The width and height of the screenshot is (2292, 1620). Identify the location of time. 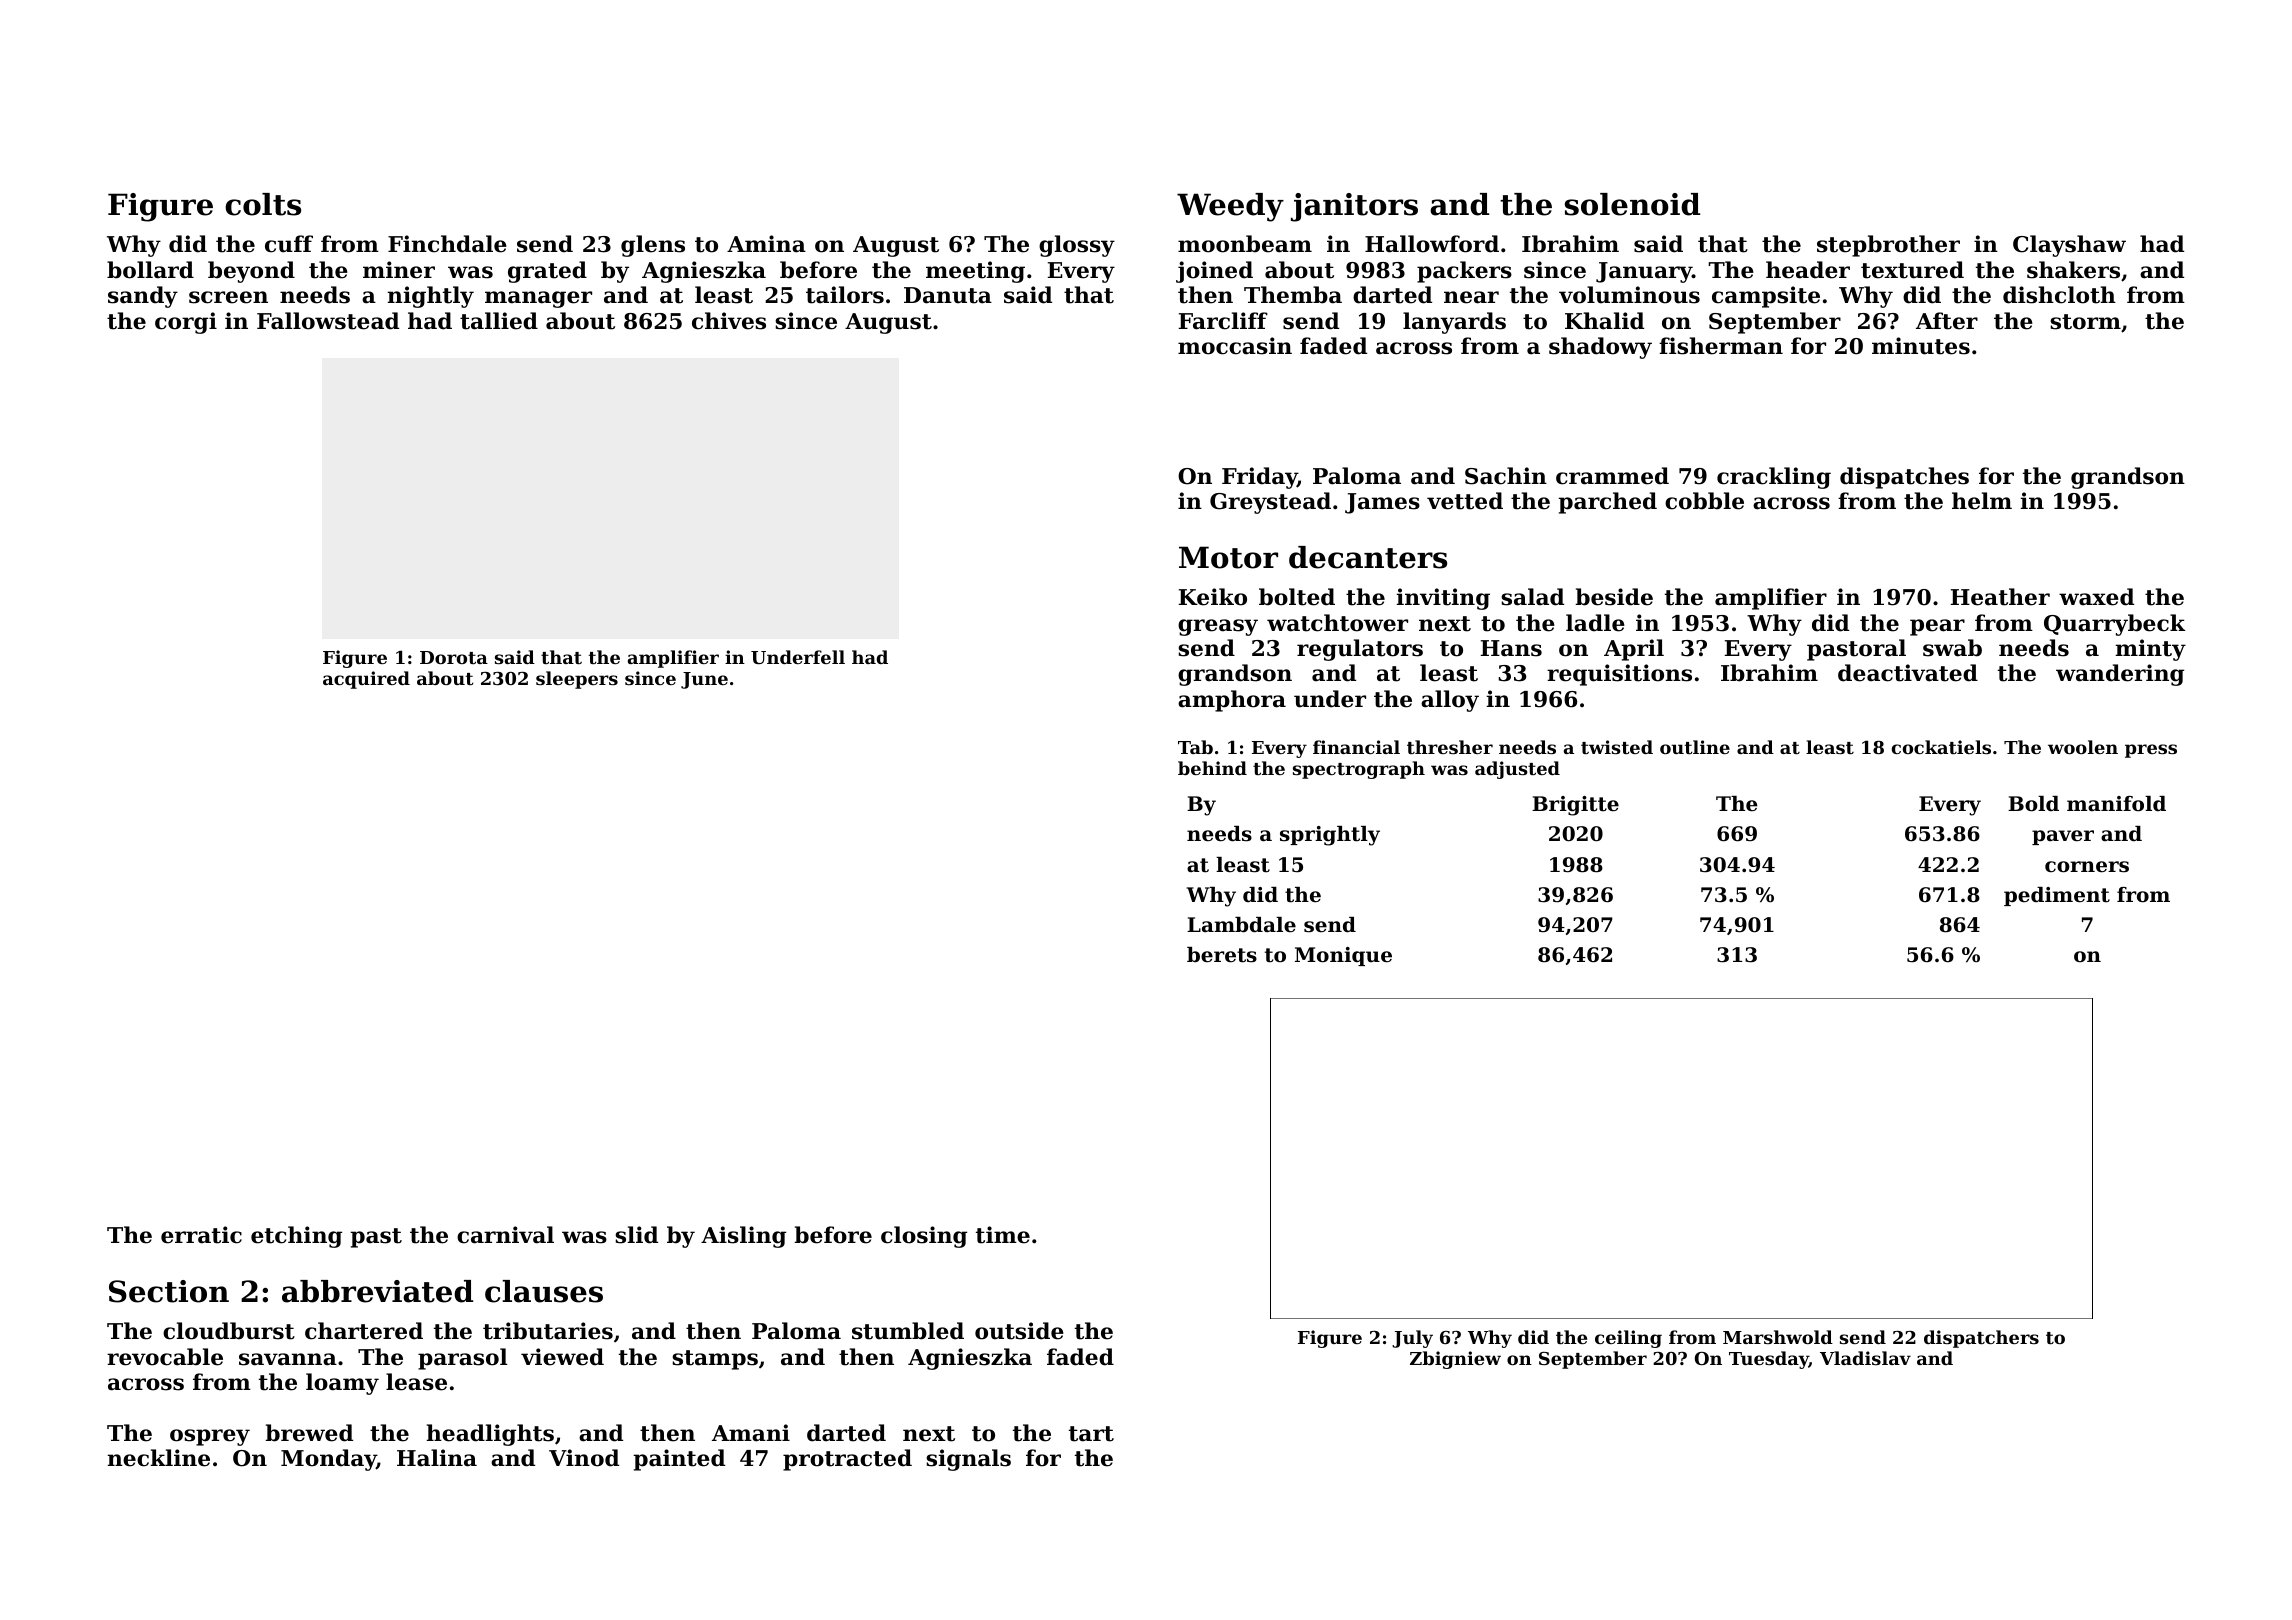
(1003, 1235).
